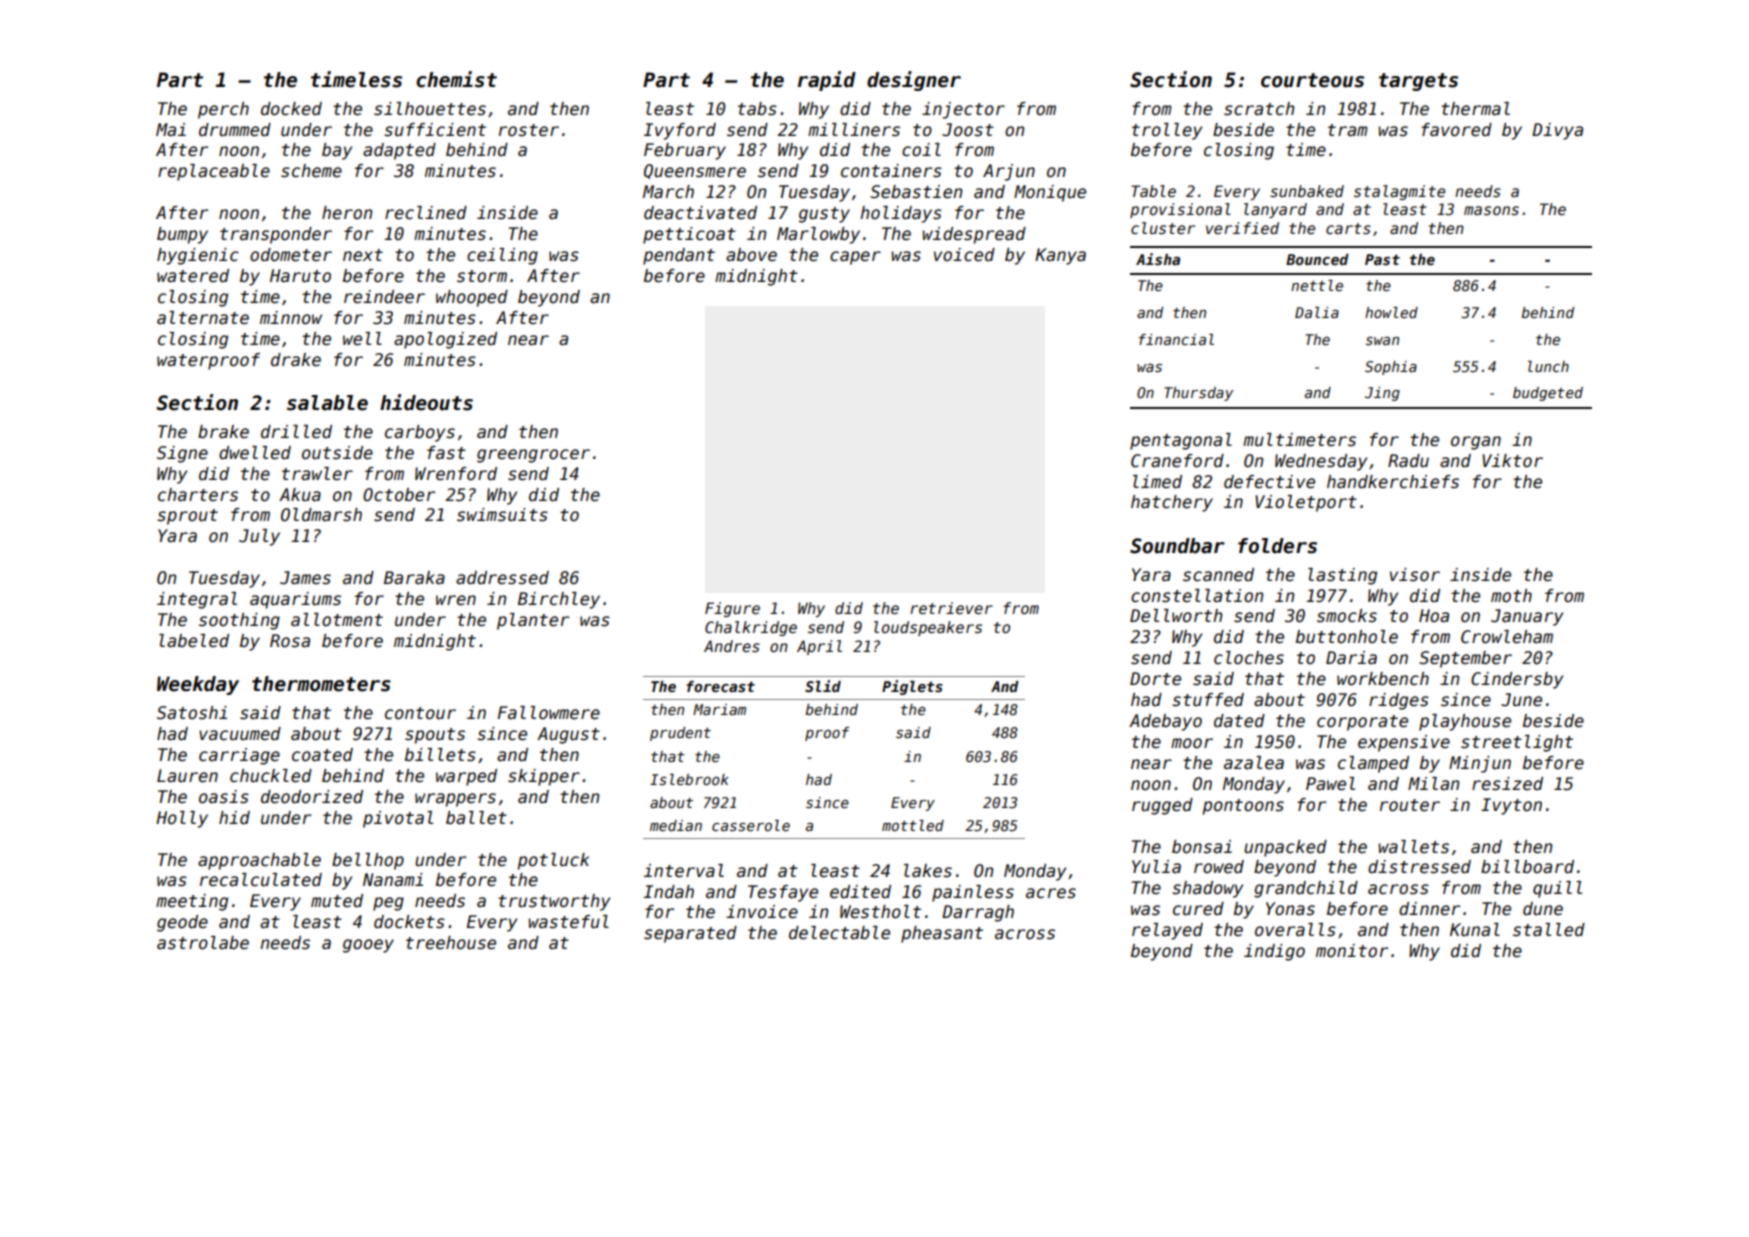 The image size is (1749, 1237). What do you see at coordinates (312, 797) in the screenshot?
I see `deodorized` at bounding box center [312, 797].
